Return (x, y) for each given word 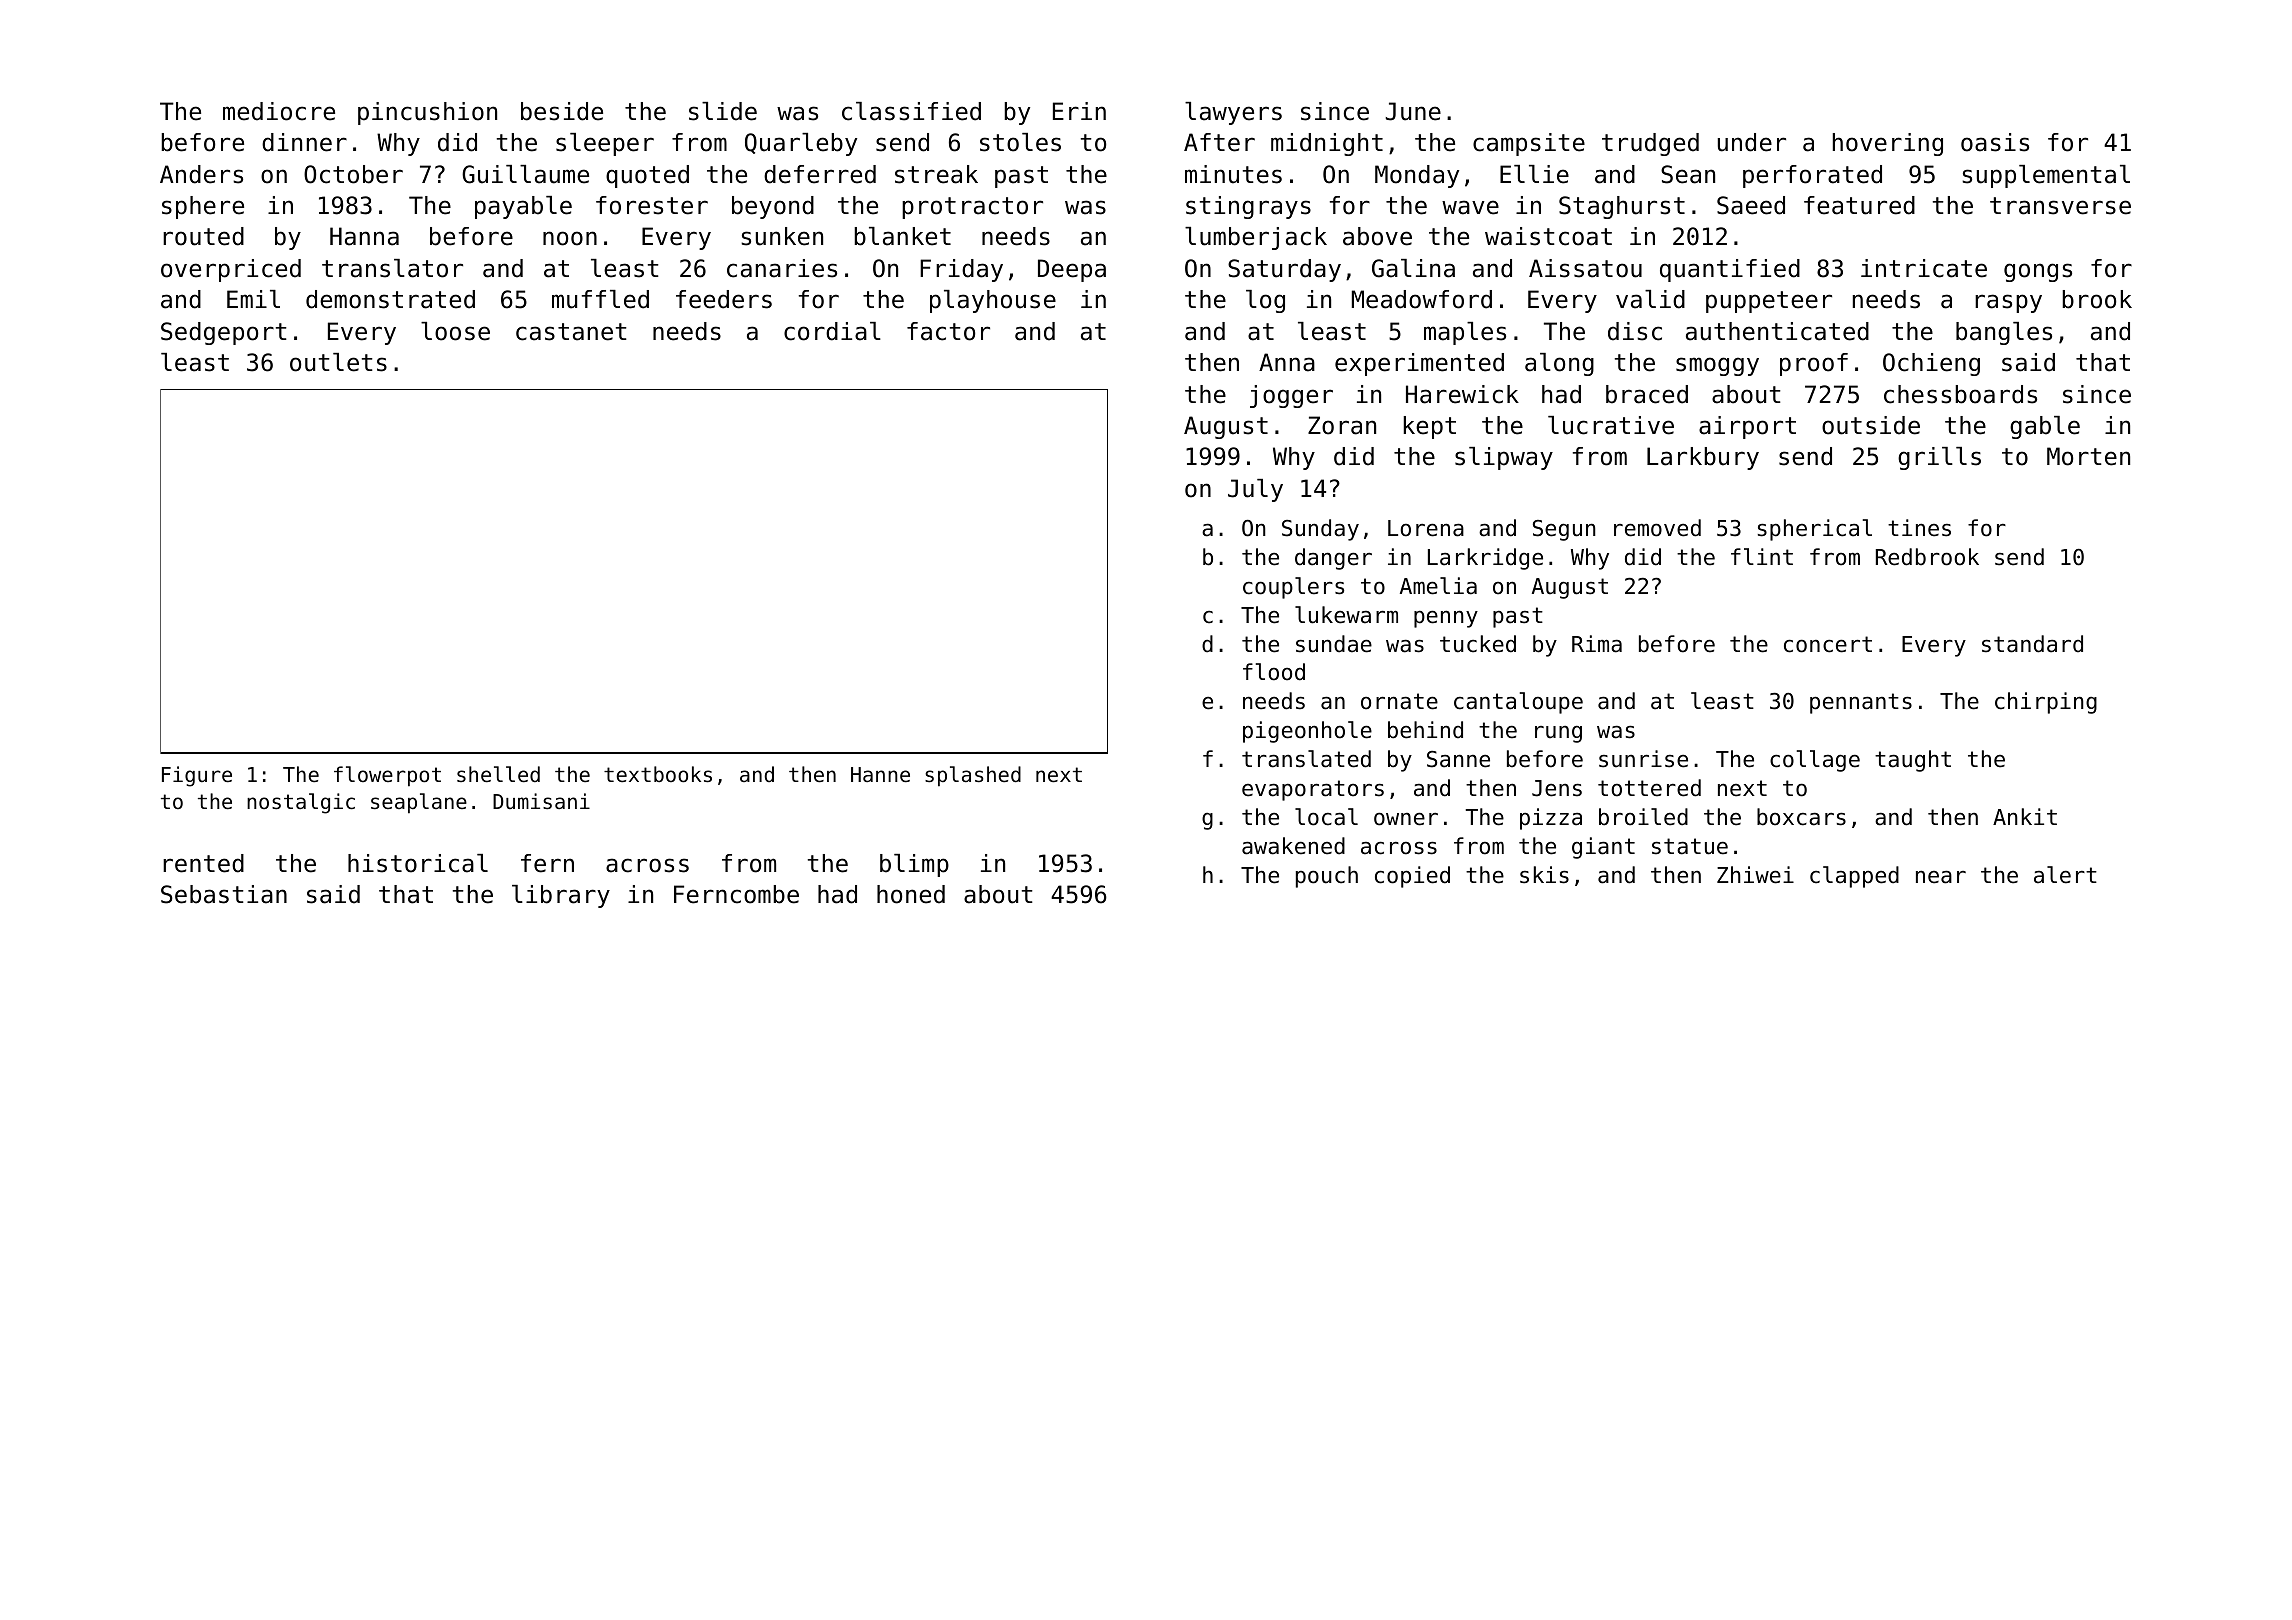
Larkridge (1485, 559)
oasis (1995, 142)
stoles (1020, 142)
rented (203, 863)
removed (1657, 528)
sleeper (605, 144)
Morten (2088, 456)
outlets (338, 362)
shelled (498, 774)
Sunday (1320, 530)
